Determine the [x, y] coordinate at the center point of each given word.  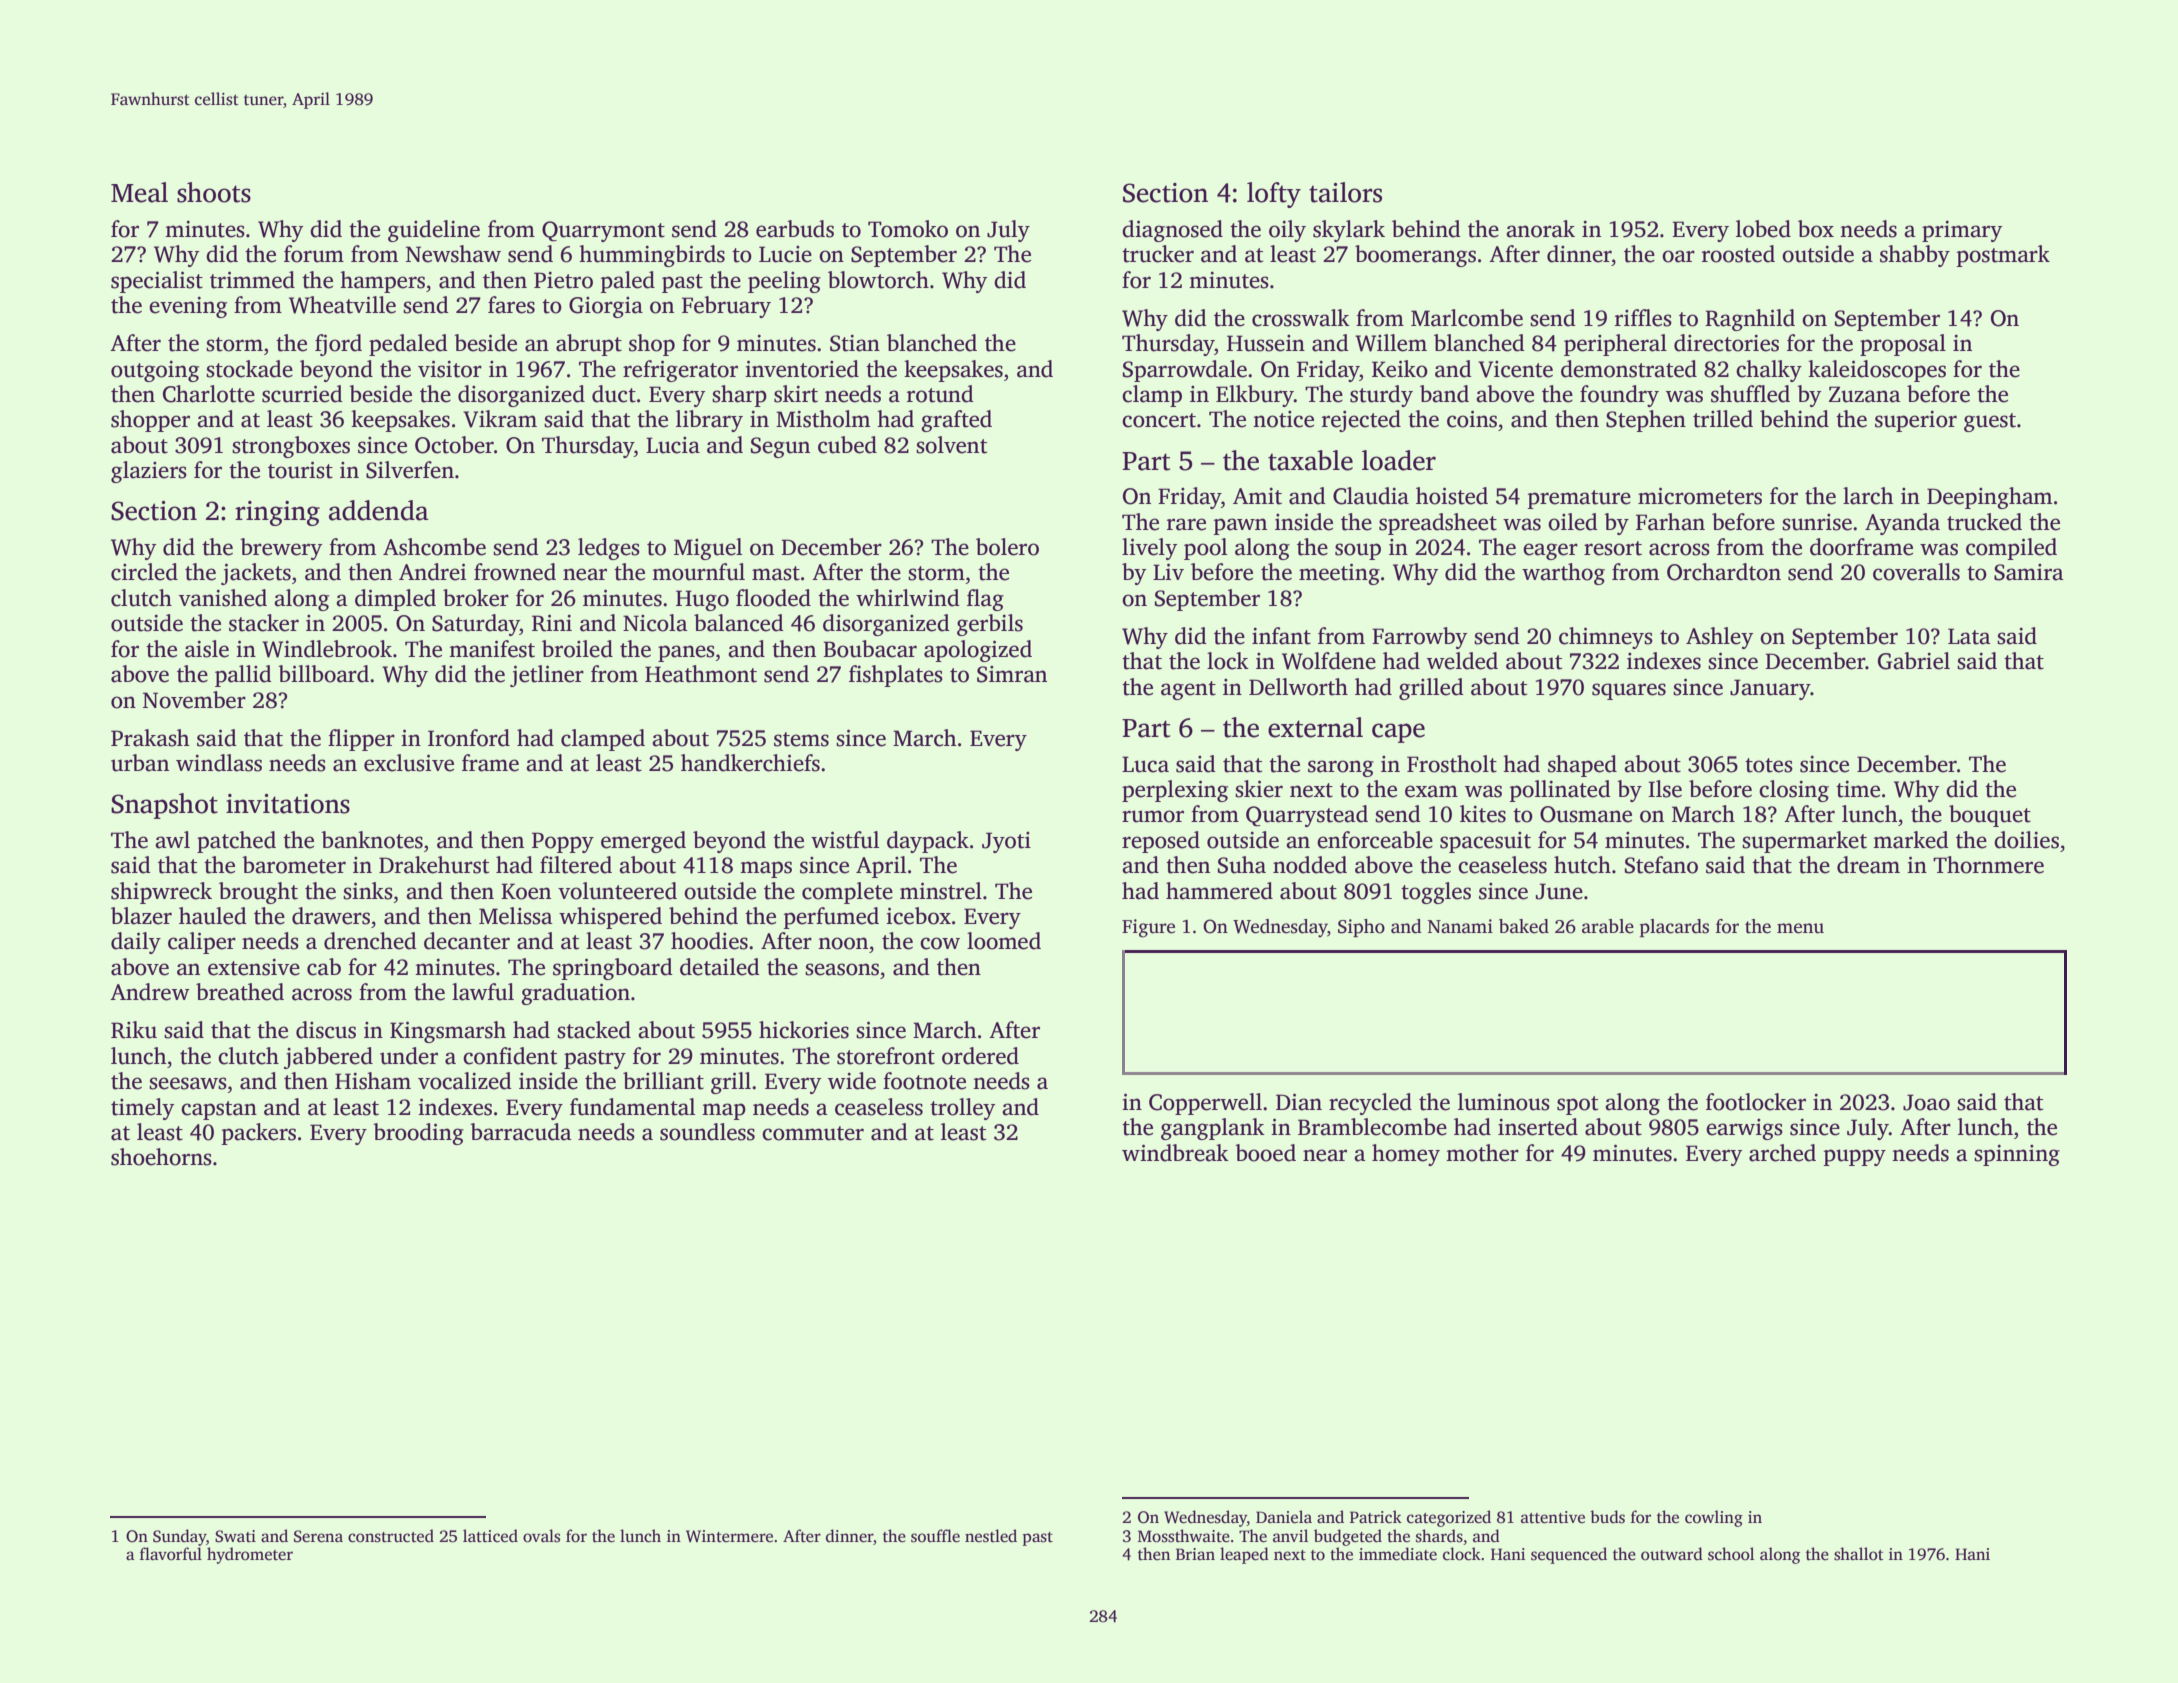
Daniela [1284, 1516]
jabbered [328, 1058]
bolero [1007, 547]
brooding [418, 1134]
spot [1577, 1105]
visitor [450, 369]
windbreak [1175, 1153]
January [1770, 689]
